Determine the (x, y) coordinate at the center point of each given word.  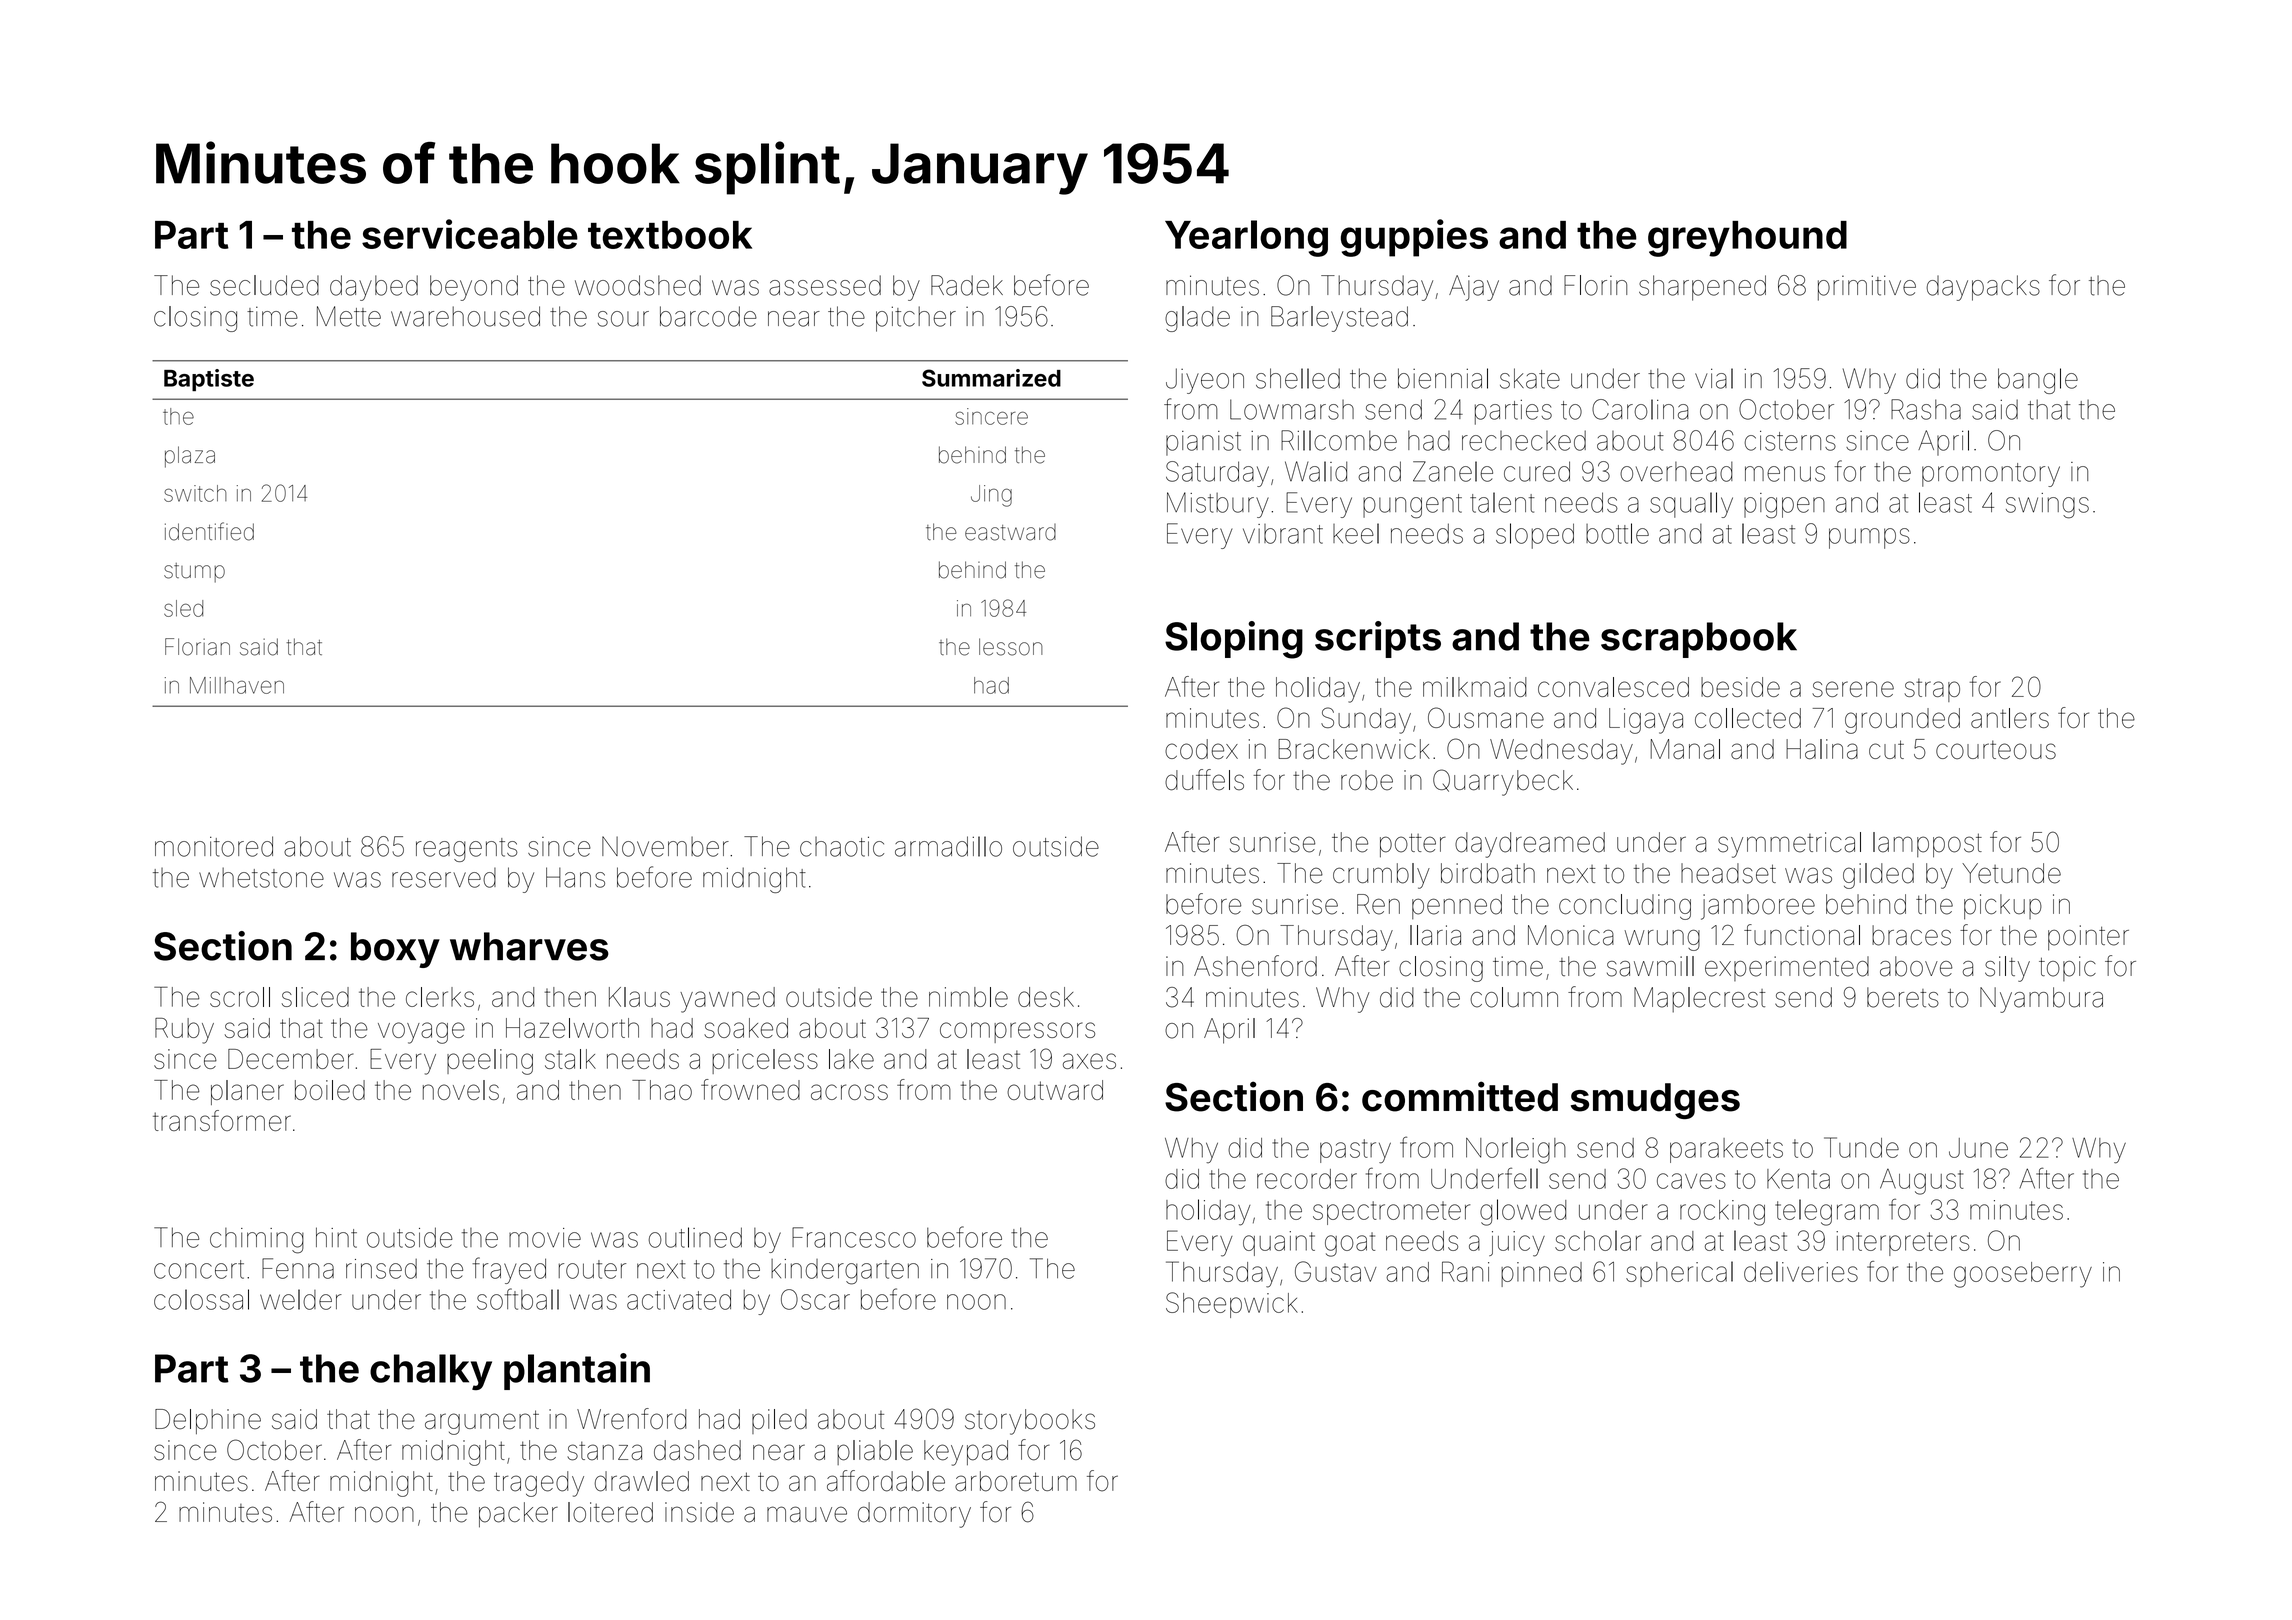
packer (518, 1515)
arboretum (1016, 1481)
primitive (1867, 288)
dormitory (914, 1515)
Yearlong (1246, 238)
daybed (374, 288)
